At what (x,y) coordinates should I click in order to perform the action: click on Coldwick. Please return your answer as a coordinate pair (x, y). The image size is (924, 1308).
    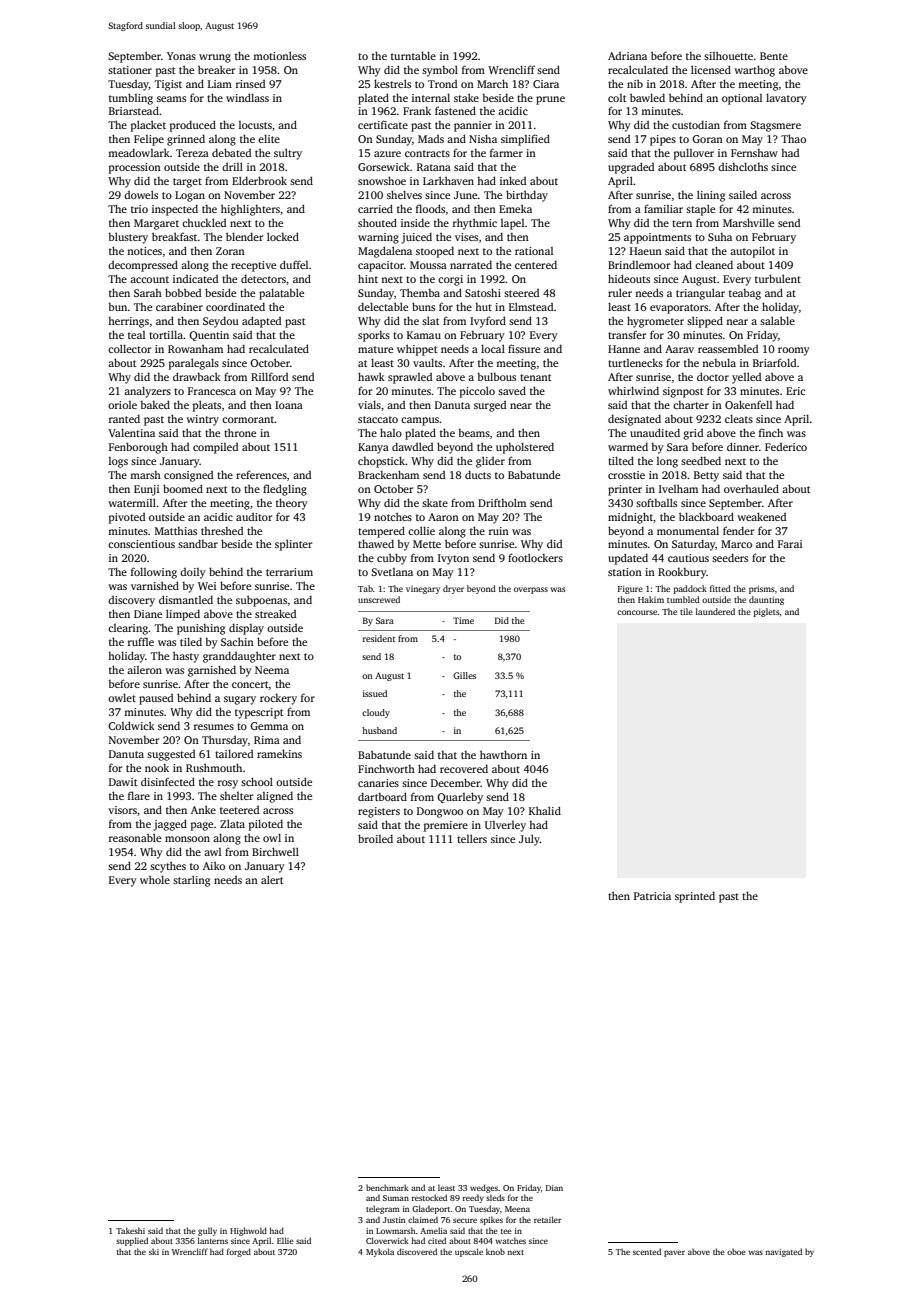
    Looking at the image, I should click on (131, 725).
